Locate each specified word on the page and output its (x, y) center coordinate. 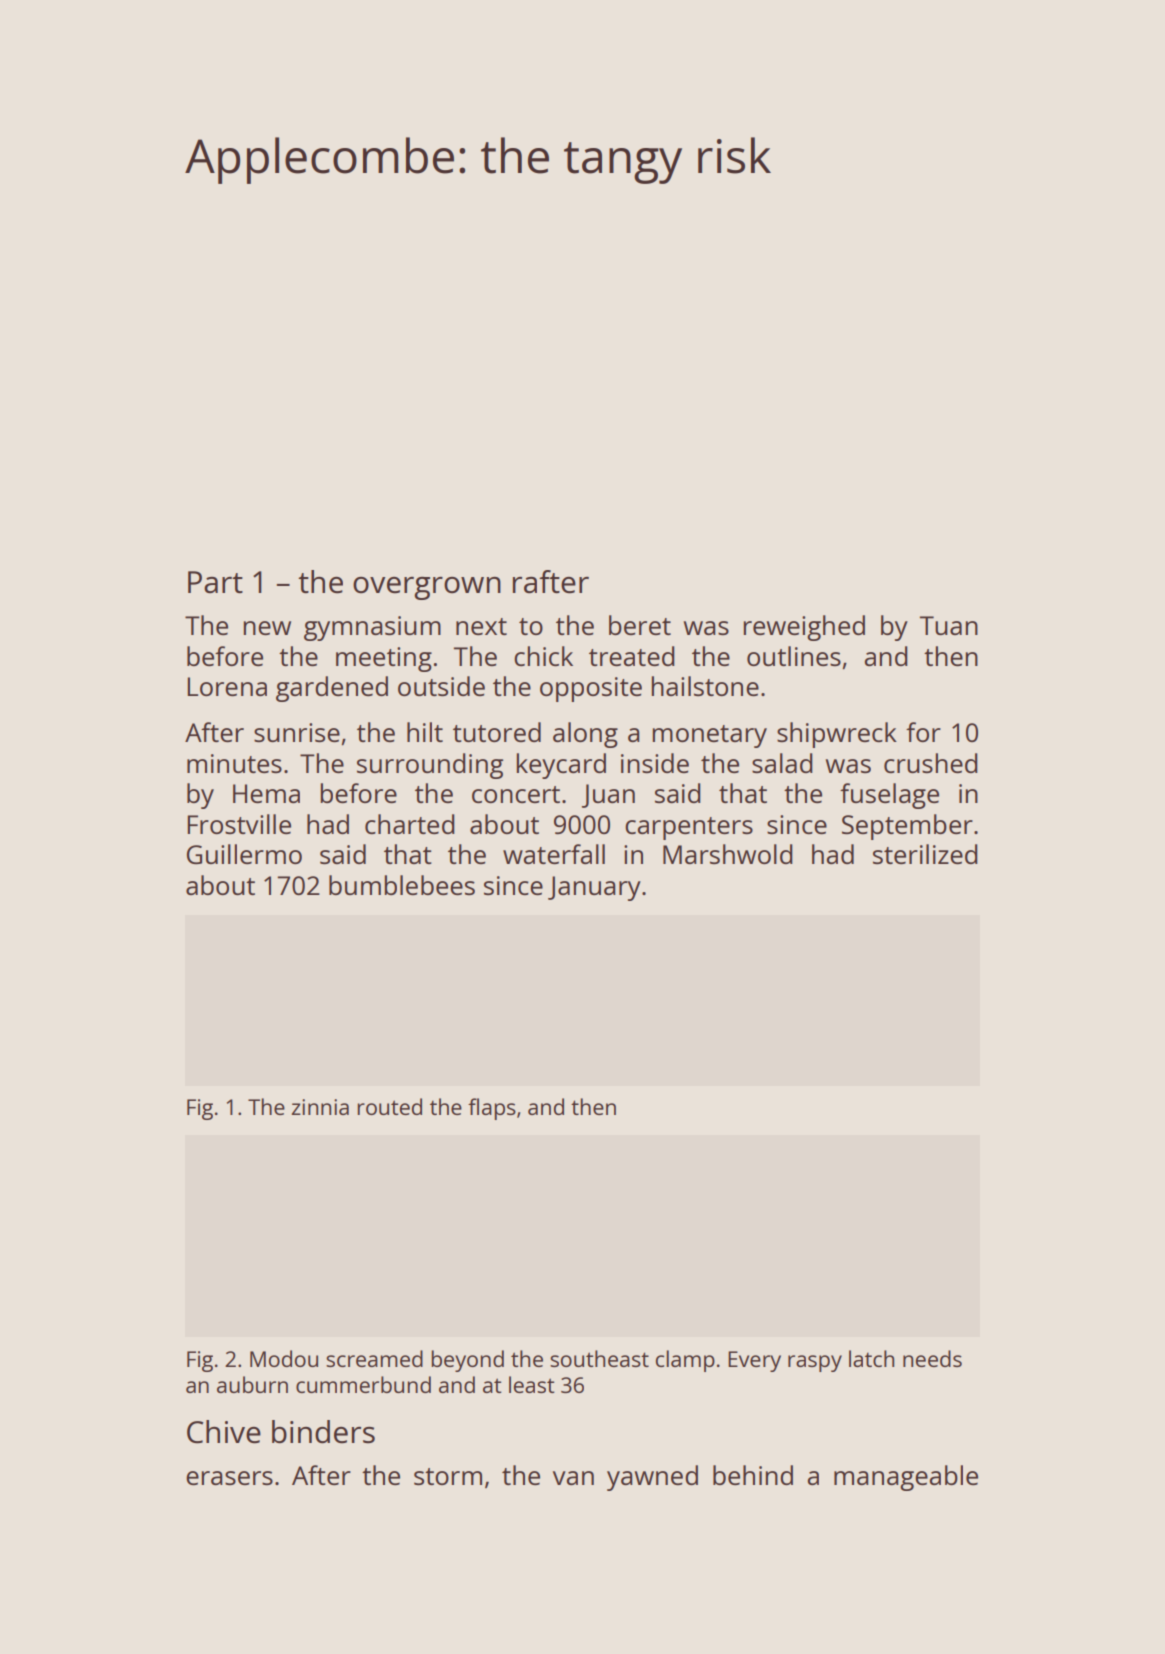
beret (640, 625)
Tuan (949, 625)
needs (932, 1358)
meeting (384, 659)
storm (448, 1476)
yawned (652, 1478)
